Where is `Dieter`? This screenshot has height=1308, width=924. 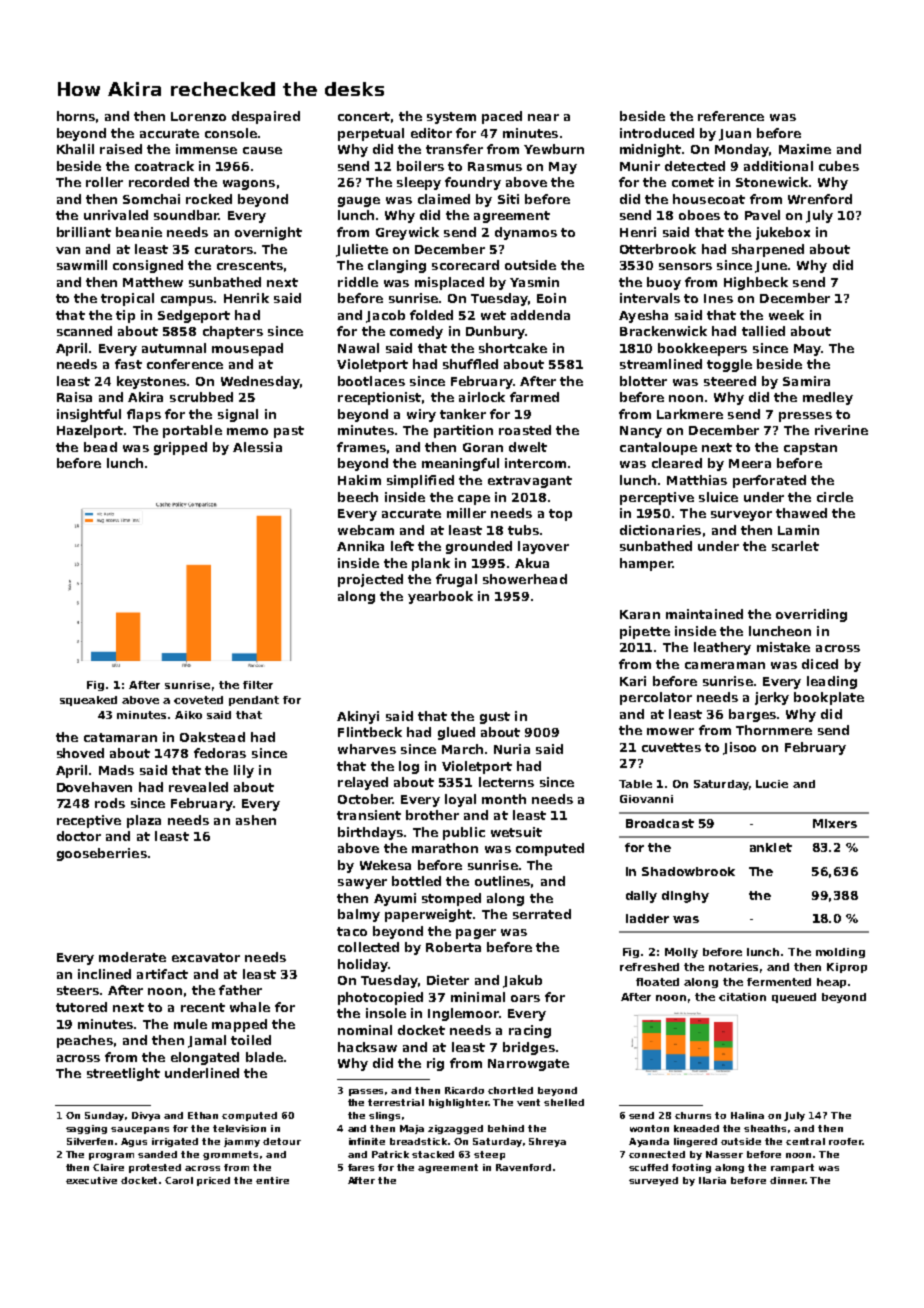
Dieter is located at coordinates (448, 980).
